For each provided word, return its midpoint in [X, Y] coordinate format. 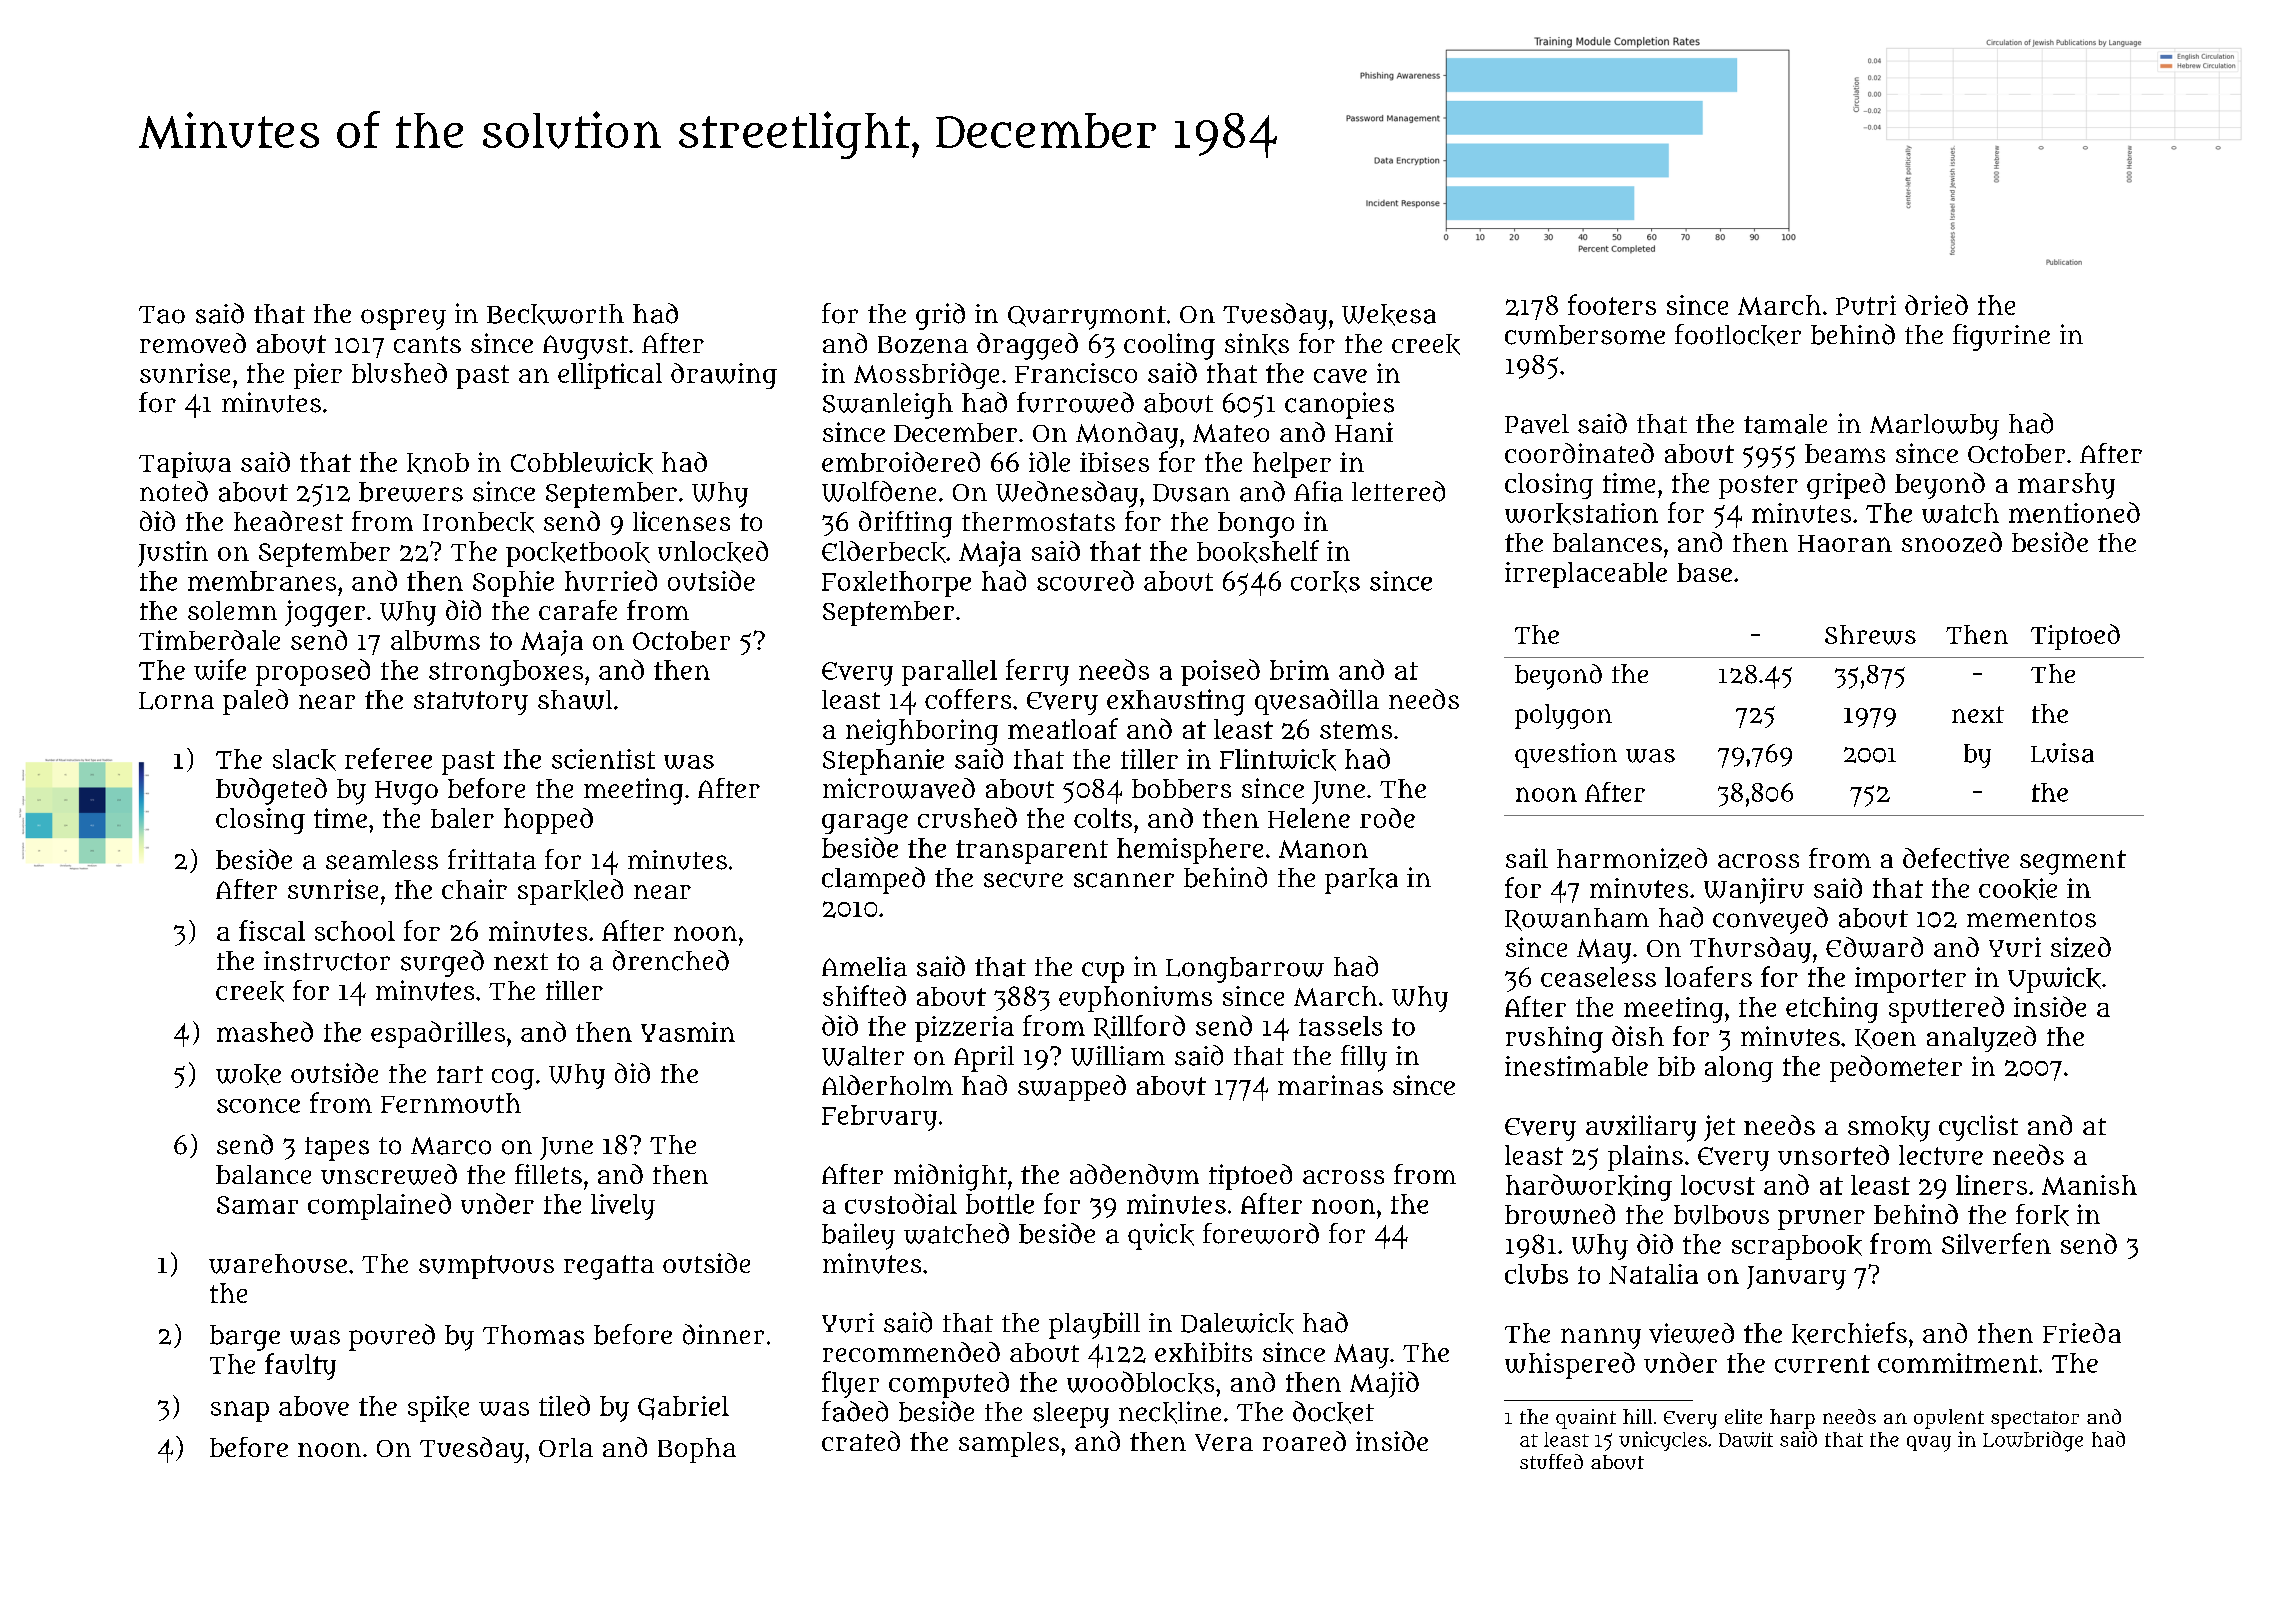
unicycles [1663, 1441]
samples [1009, 1444]
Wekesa [1389, 315]
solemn [232, 610]
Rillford [1139, 1027]
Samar [257, 1205]
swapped [1072, 1088]
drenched [671, 960]
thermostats [1038, 521]
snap [240, 1411]
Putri [1866, 305]
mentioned [2074, 512]
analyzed [1981, 1039]
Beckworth [555, 314]
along [1739, 1069]
